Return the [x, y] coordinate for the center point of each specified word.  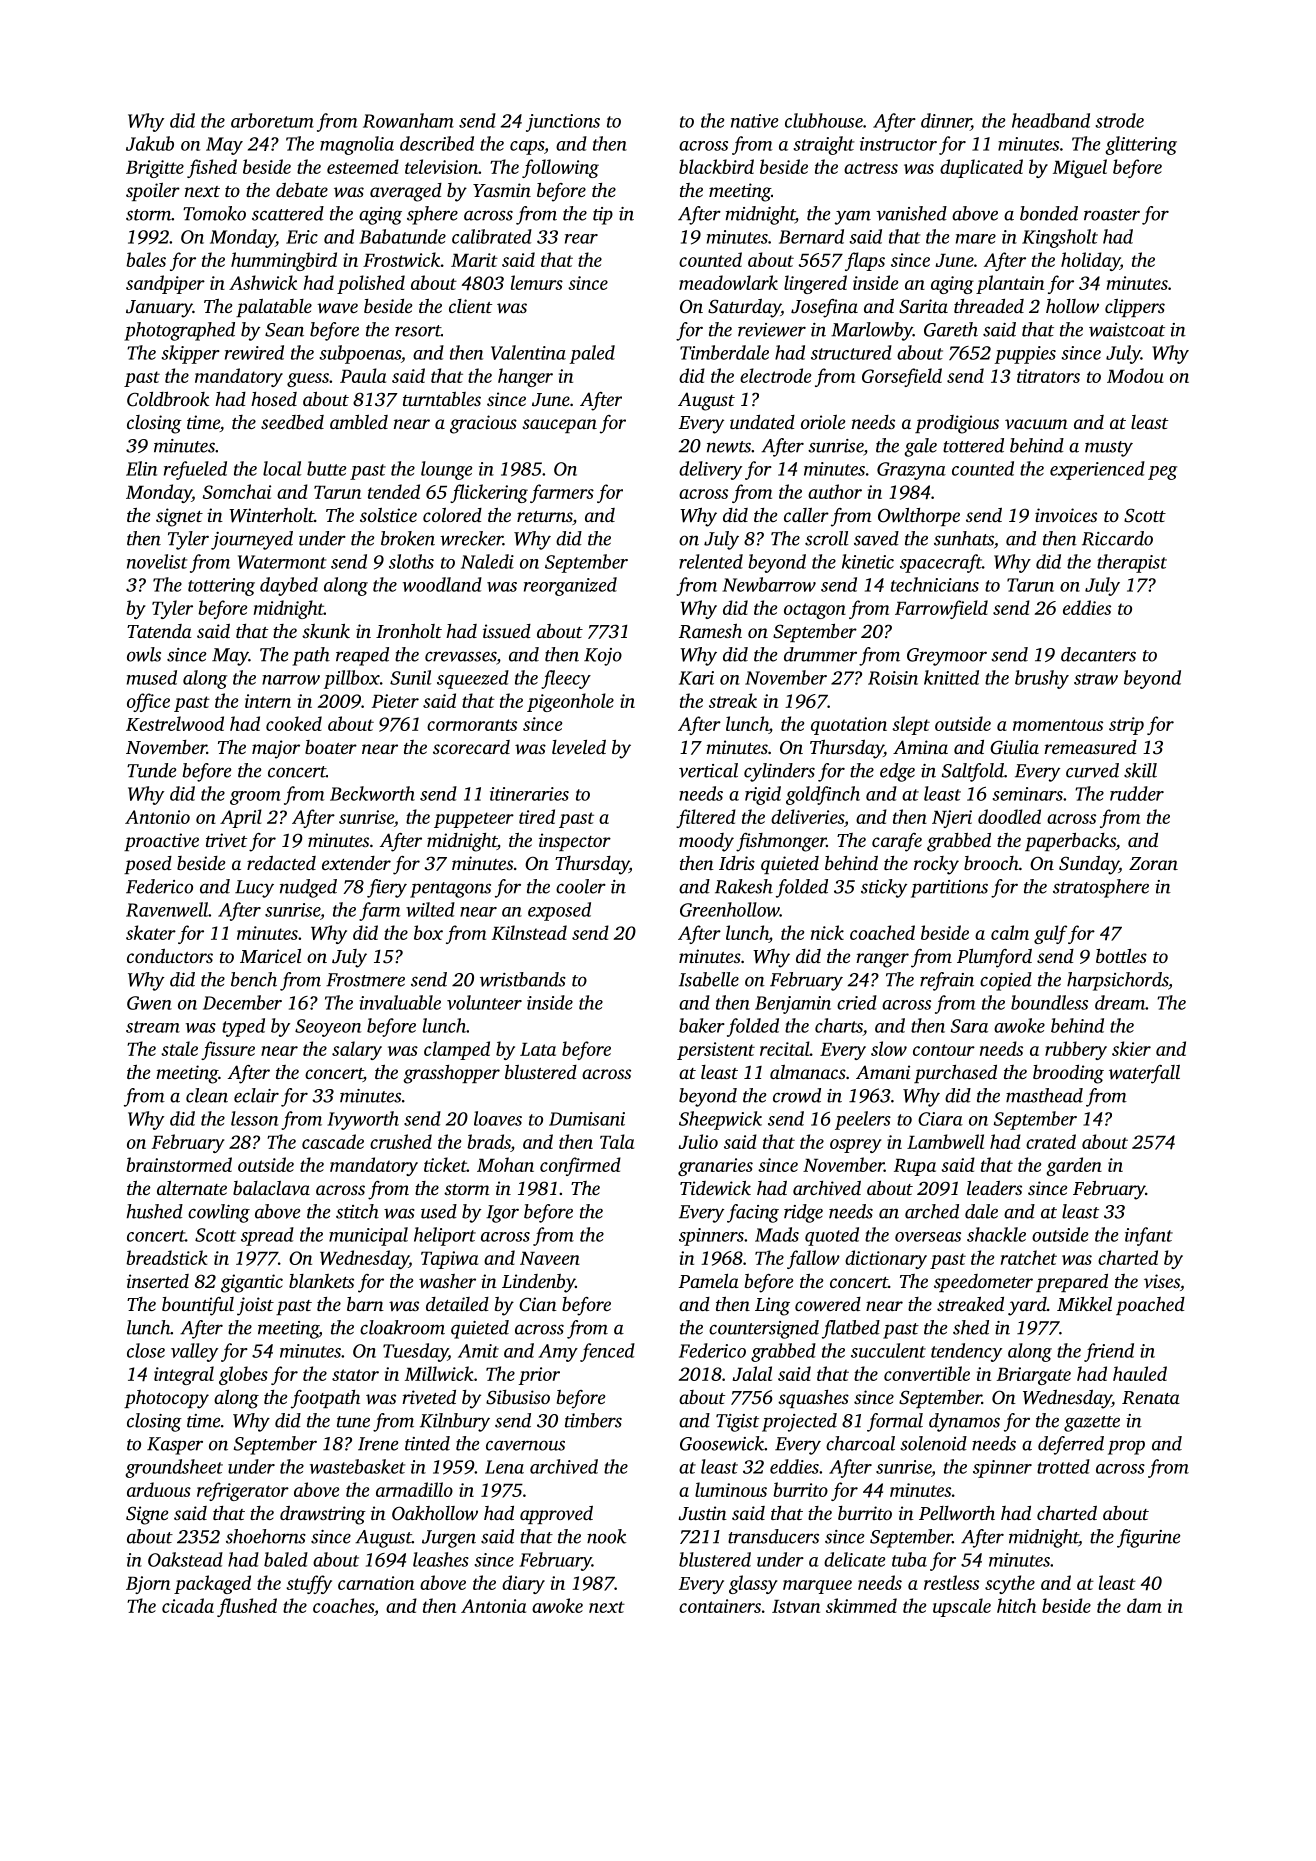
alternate [192, 1188]
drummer [820, 654]
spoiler [153, 192]
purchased [955, 1074]
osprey [855, 1146]
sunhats [964, 538]
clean [207, 1095]
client [470, 306]
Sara [969, 1026]
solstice [388, 515]
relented [711, 561]
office [148, 702]
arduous [159, 1489]
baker [702, 1025]
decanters [1098, 654]
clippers [1135, 308]
